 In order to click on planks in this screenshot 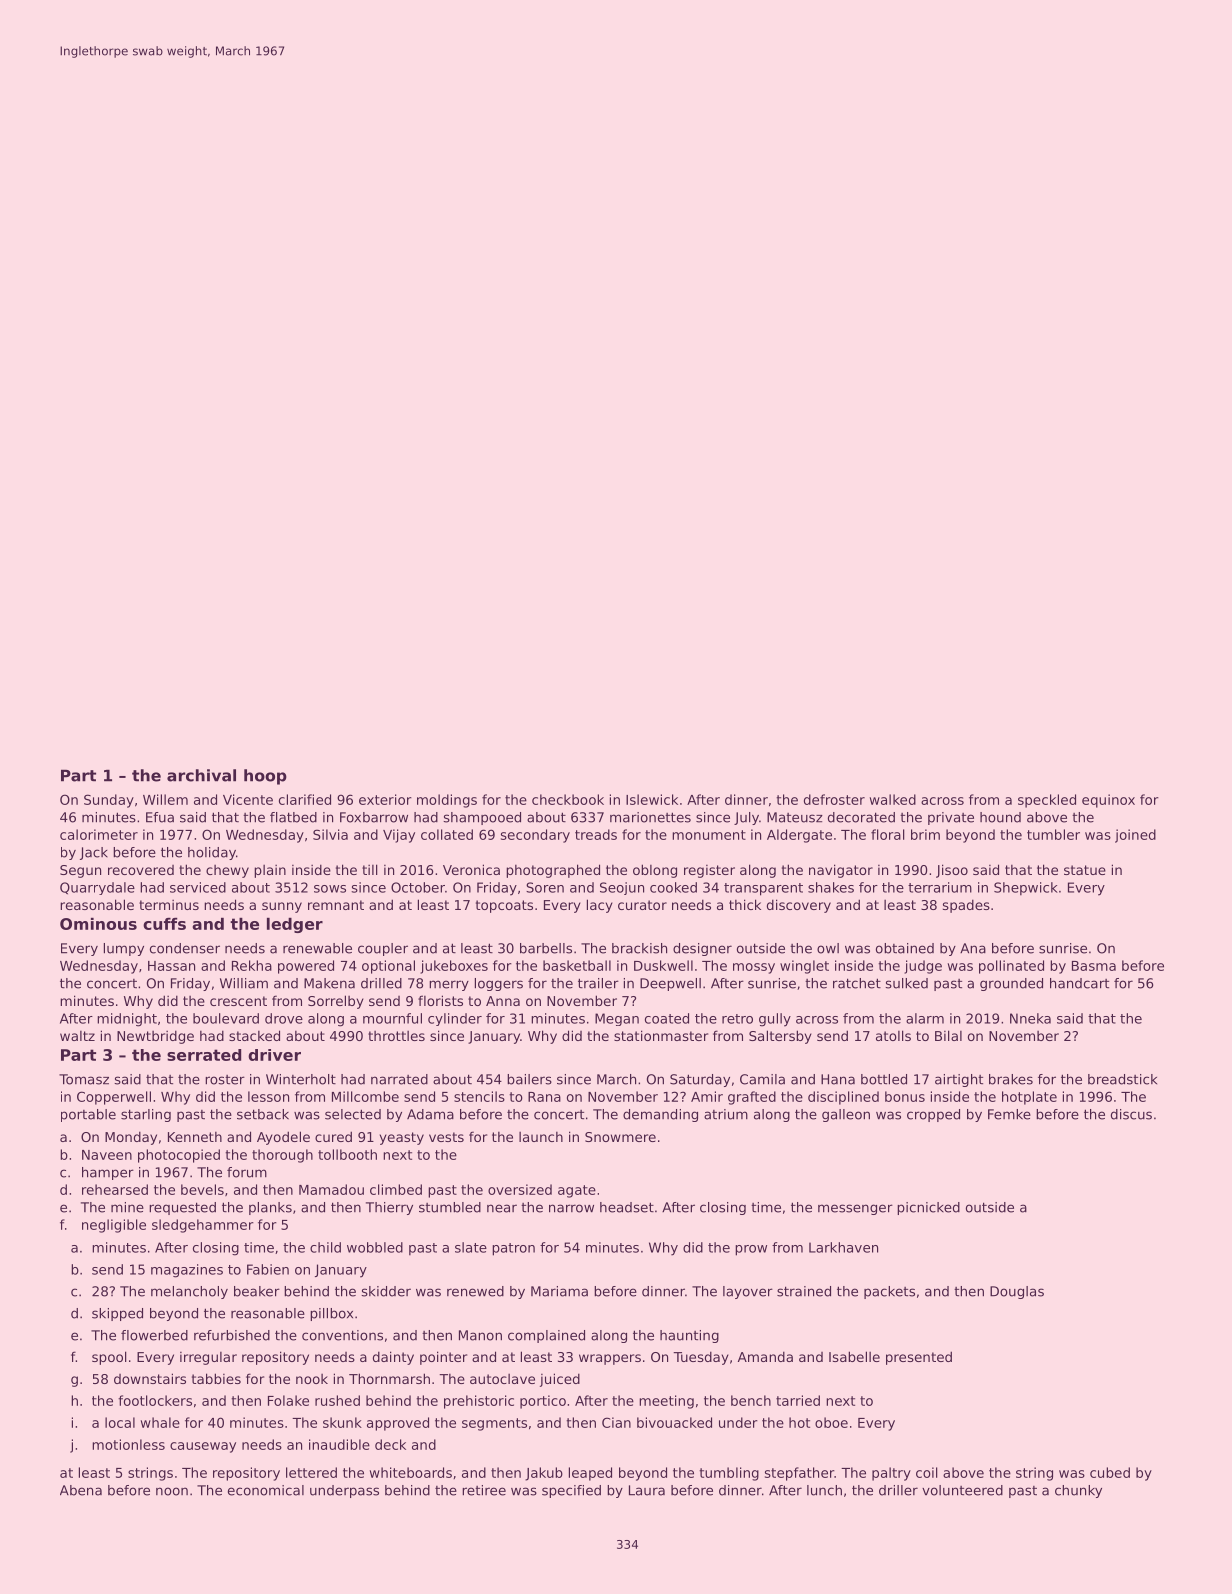, I will do `click(270, 1208)`.
